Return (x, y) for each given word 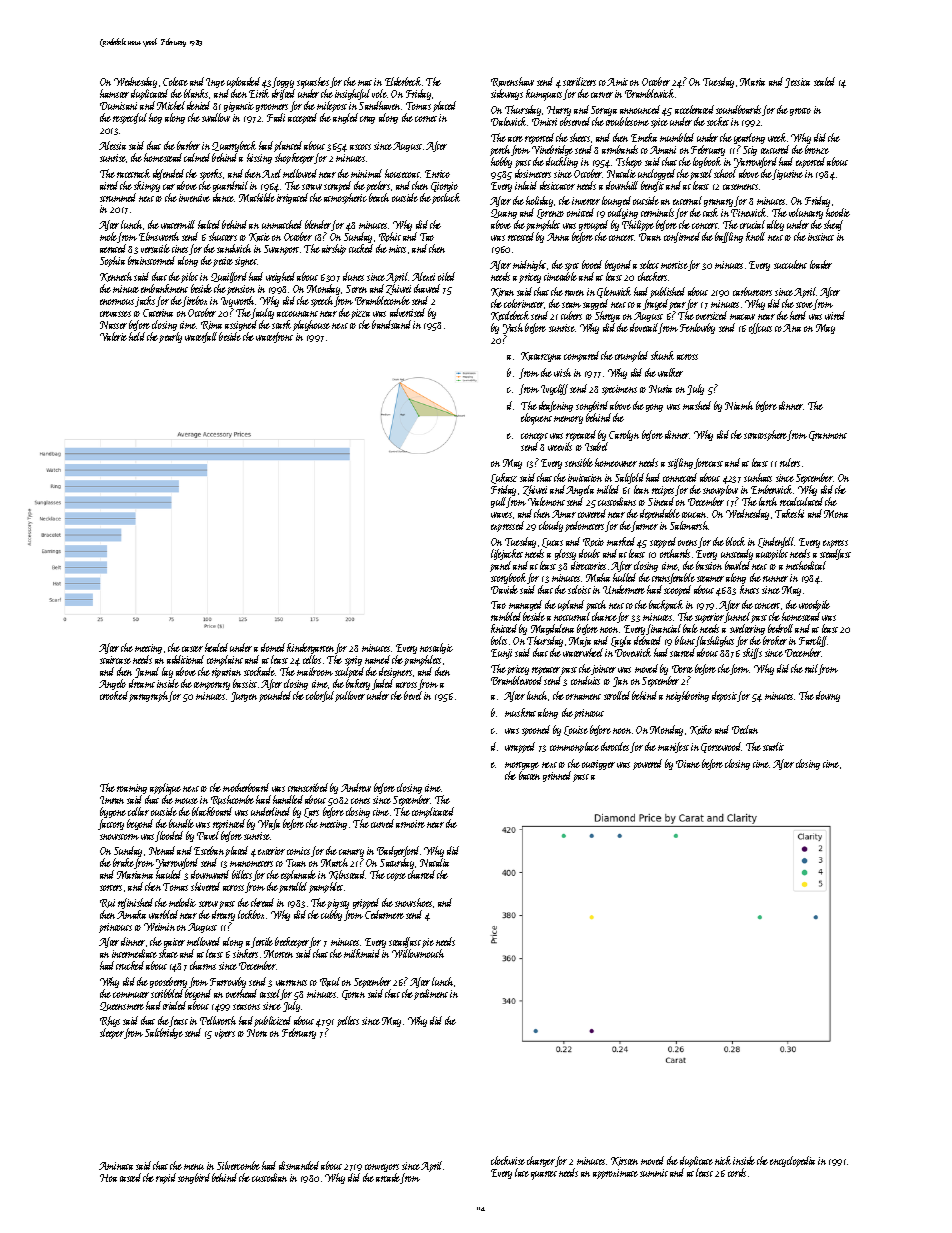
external (687, 200)
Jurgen (244, 697)
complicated (433, 812)
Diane (688, 764)
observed (575, 121)
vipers (225, 1034)
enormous (117, 302)
